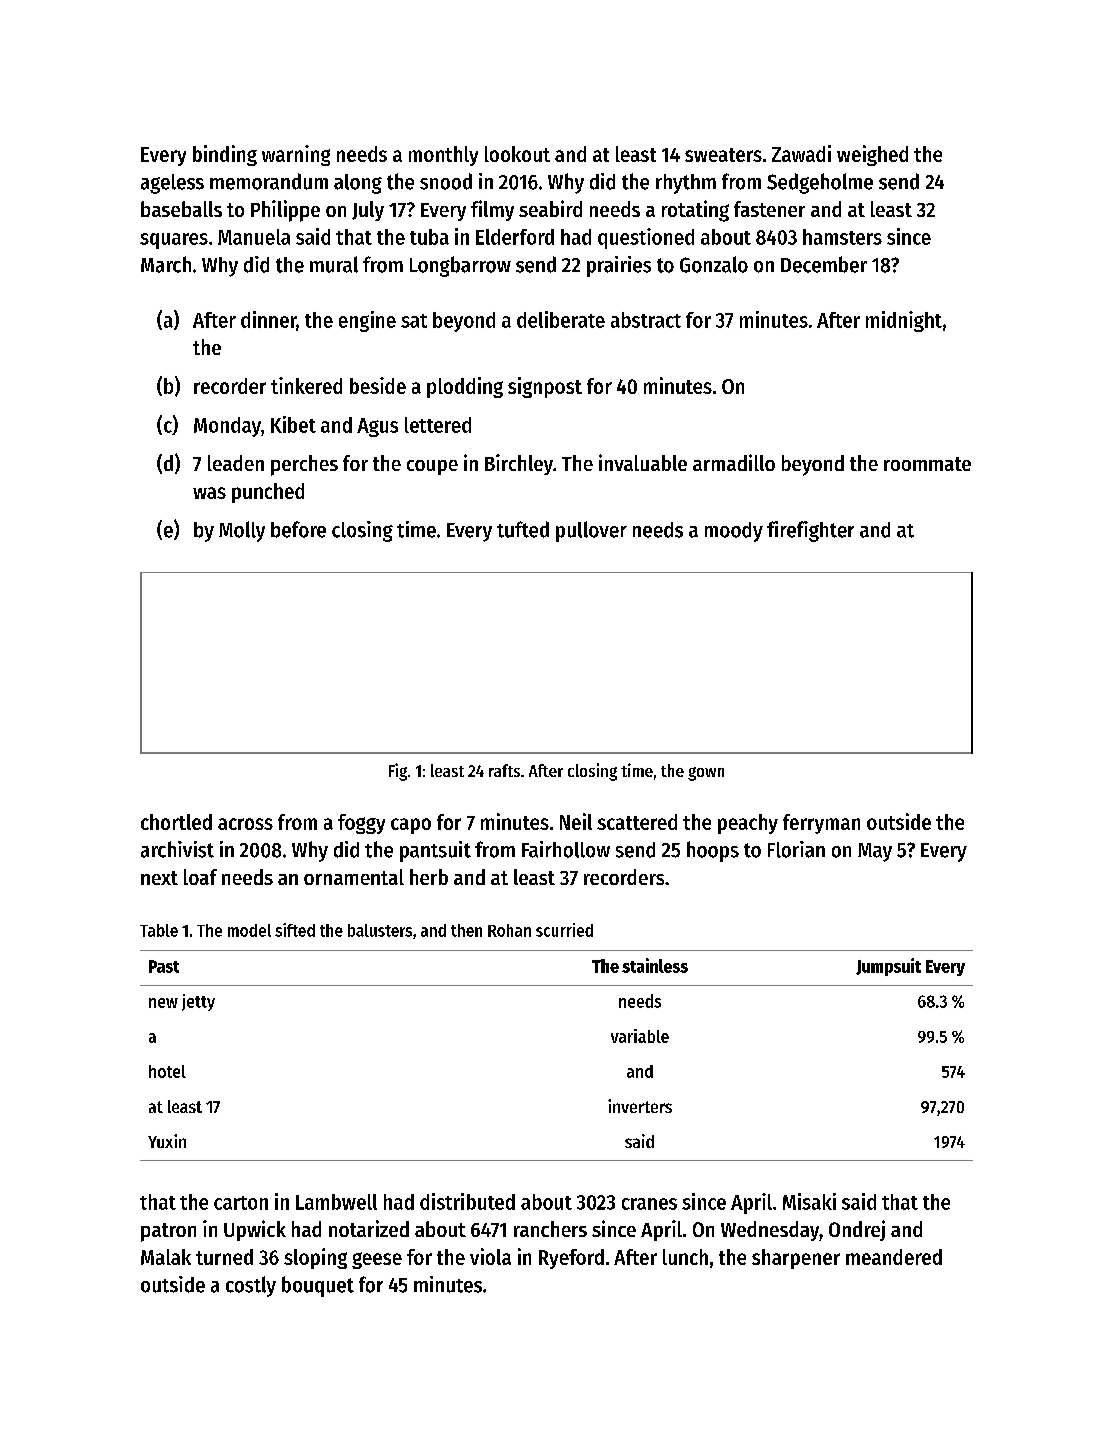  What do you see at coordinates (927, 464) in the screenshot?
I see `roommate` at bounding box center [927, 464].
